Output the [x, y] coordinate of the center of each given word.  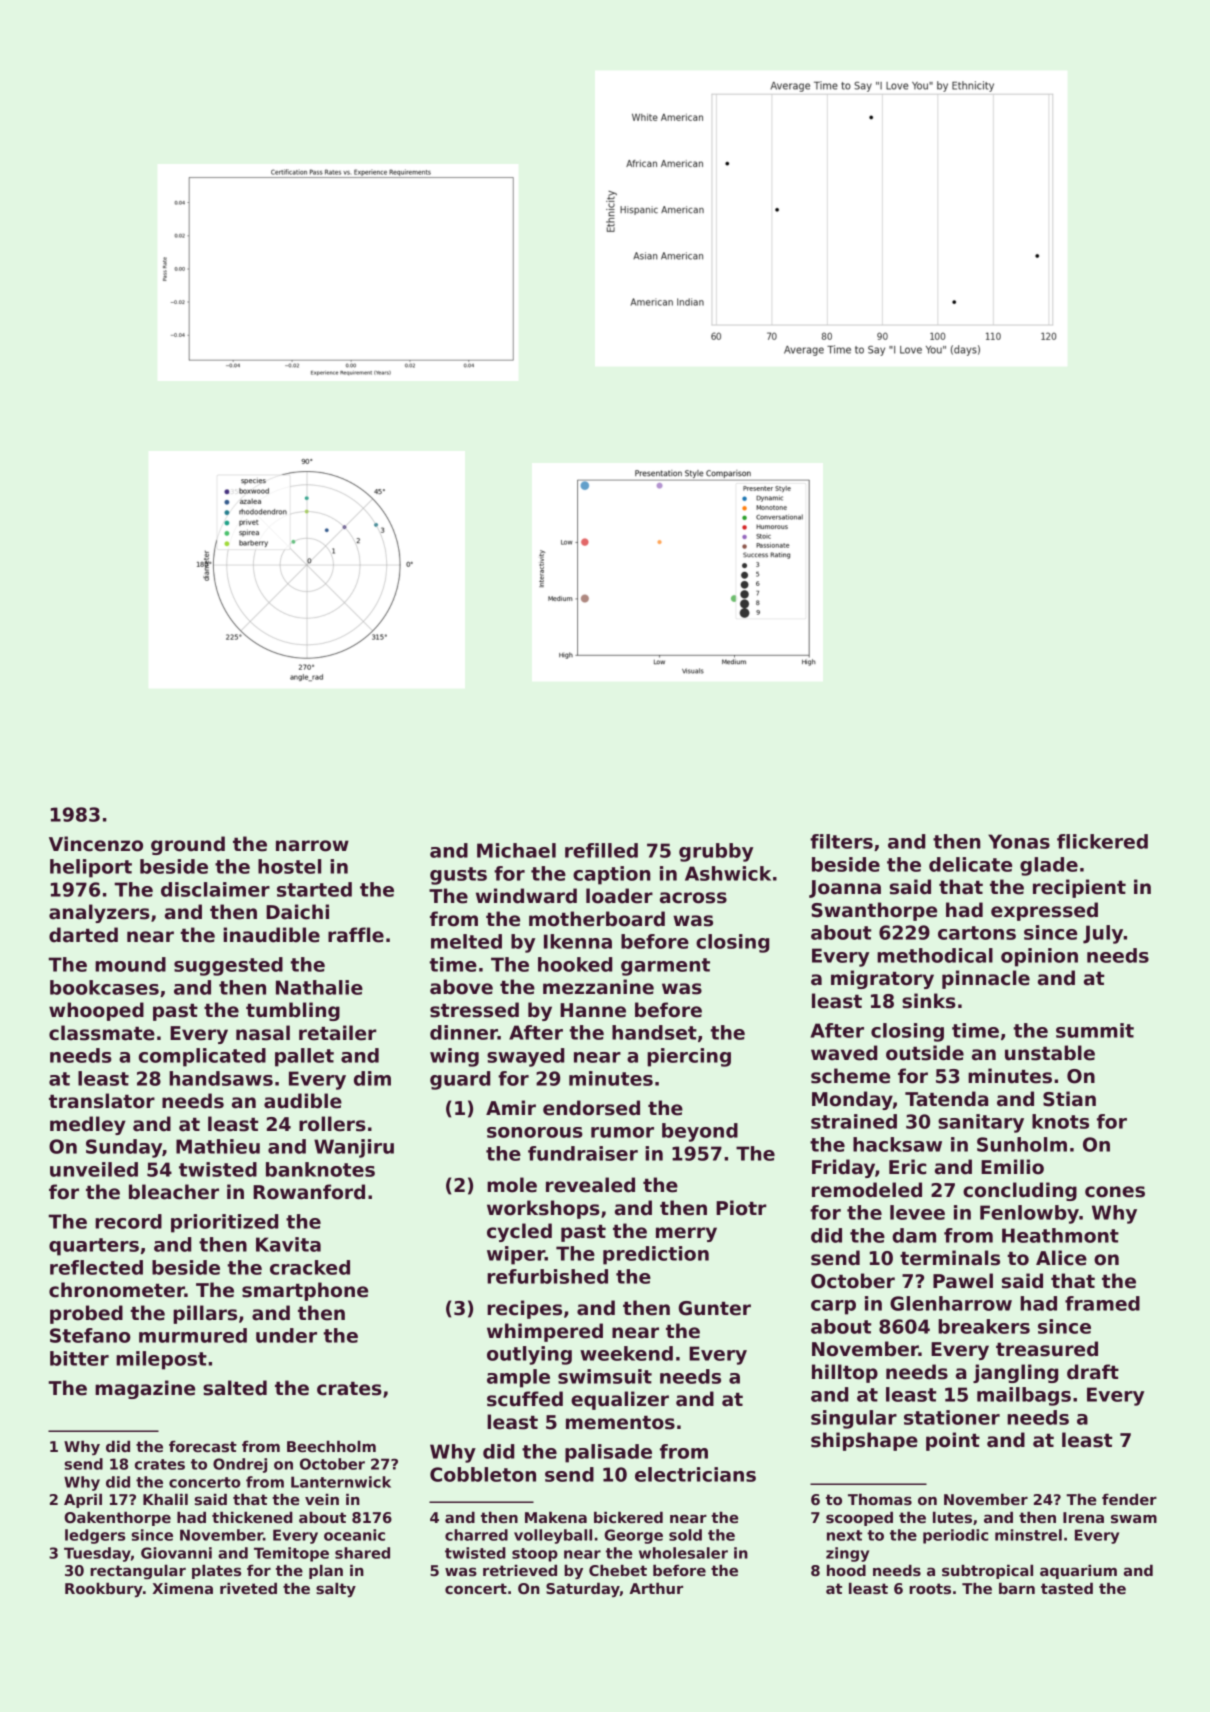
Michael [516, 850]
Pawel [963, 1281]
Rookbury [104, 1590]
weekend [626, 1353]
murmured [193, 1335]
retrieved [520, 1570]
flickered [1102, 841]
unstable [1050, 1053]
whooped [96, 1011]
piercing [689, 1057]
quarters [94, 1247]
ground [188, 845]
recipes [524, 1309]
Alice [1061, 1258]
